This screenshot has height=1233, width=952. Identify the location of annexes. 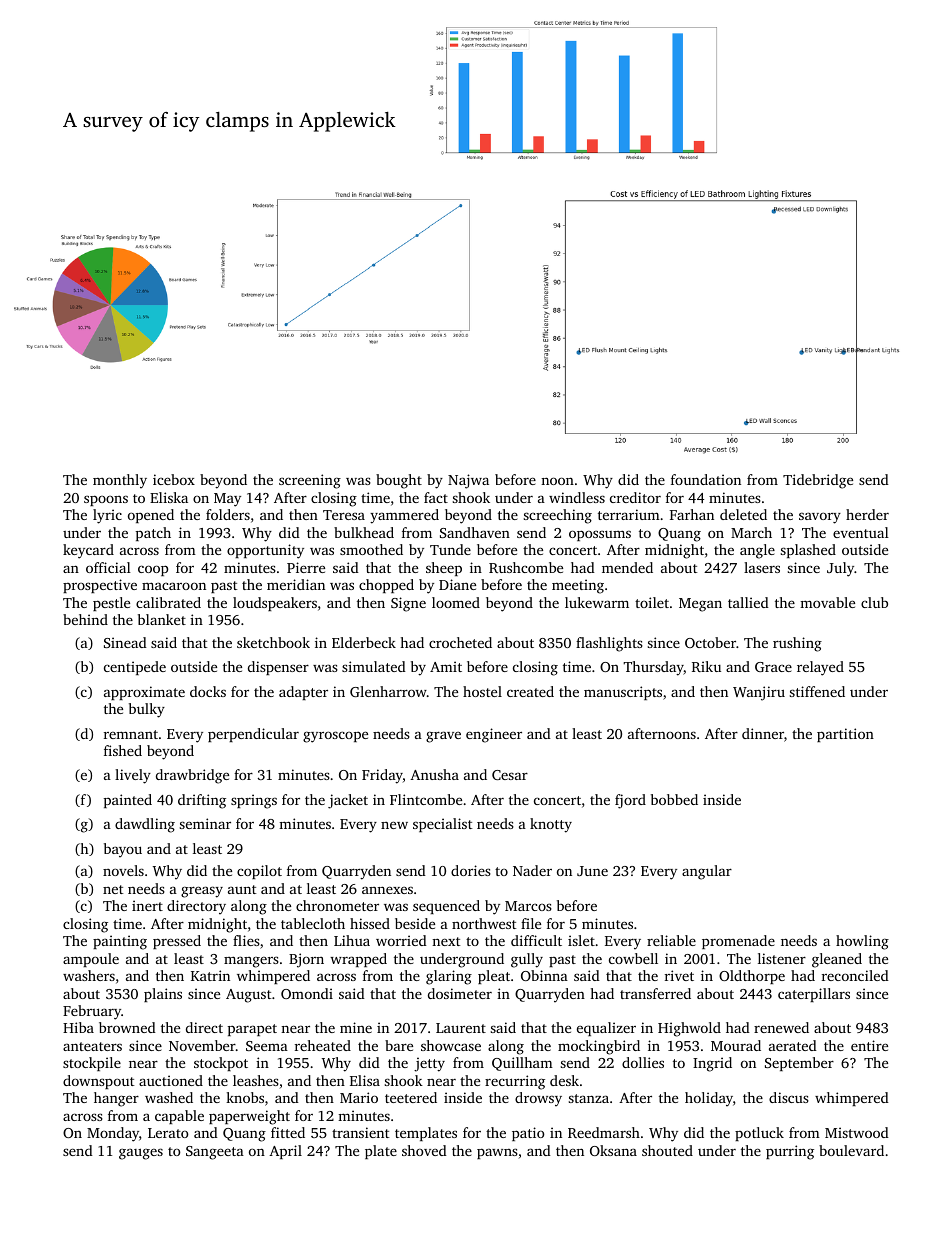
(387, 890).
